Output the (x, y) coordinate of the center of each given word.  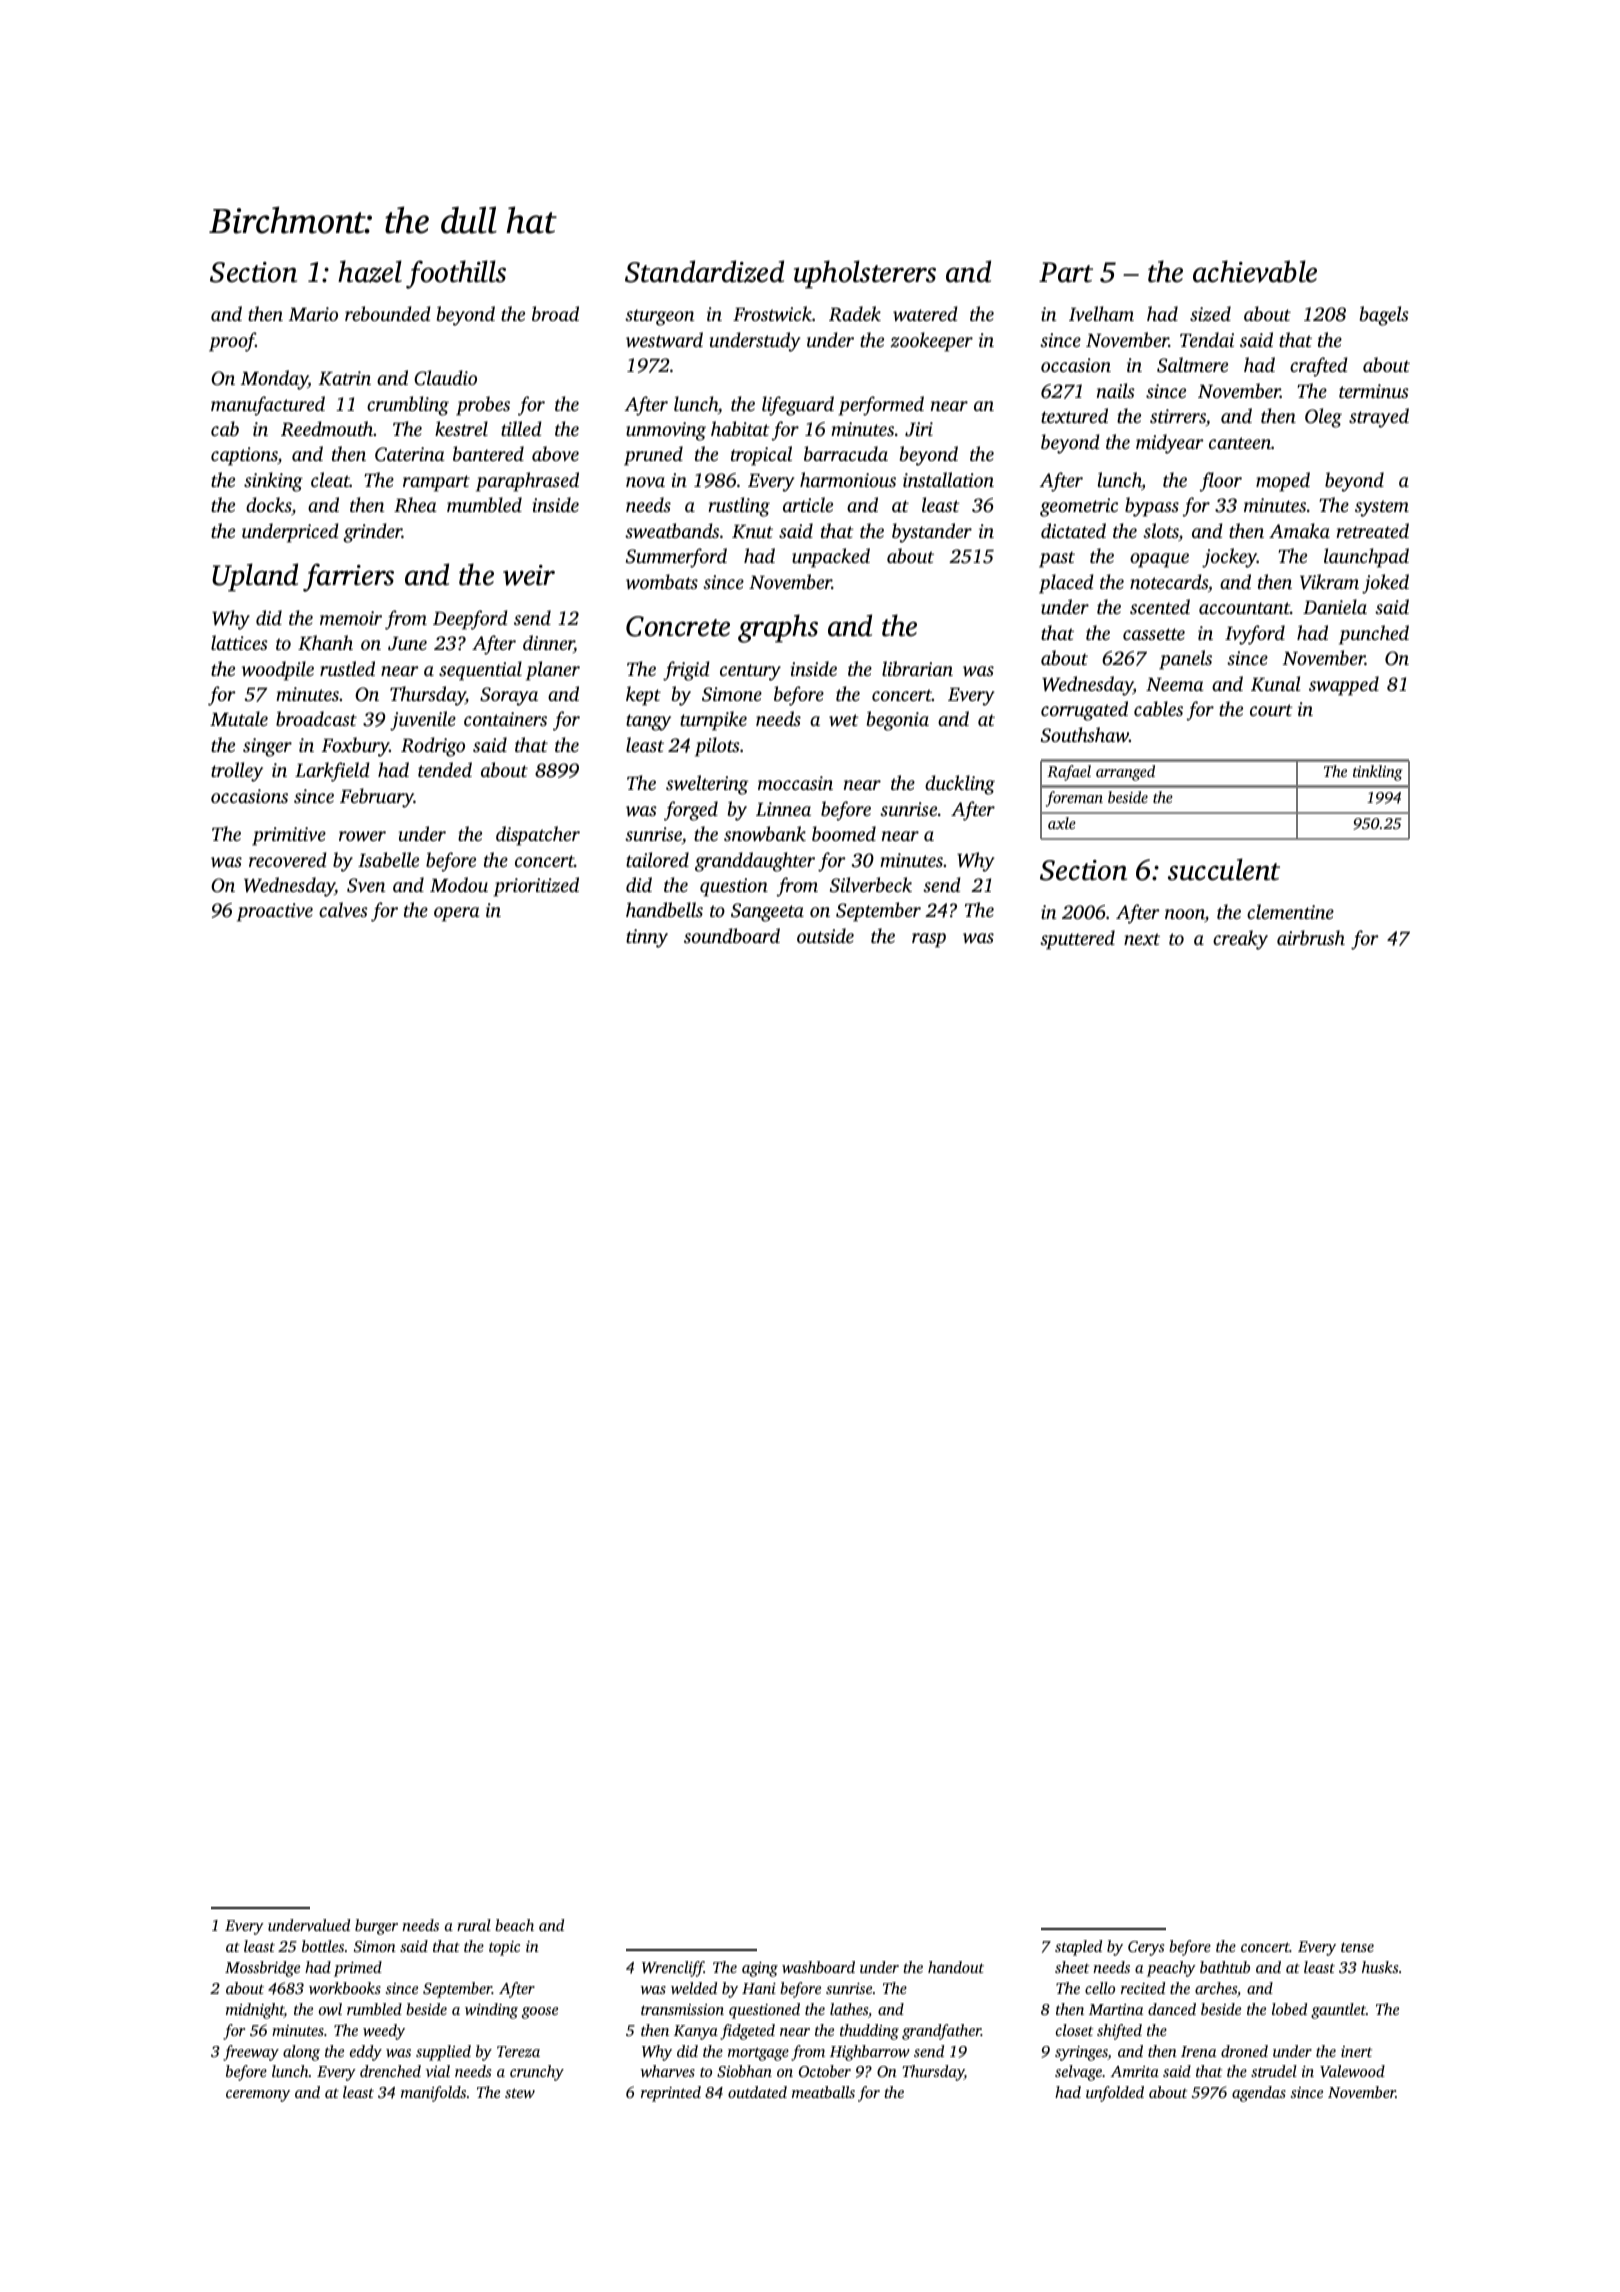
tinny (647, 938)
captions (244, 456)
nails (1116, 390)
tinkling (1377, 773)
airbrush (1311, 937)
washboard (818, 1967)
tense (1357, 1947)
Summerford (676, 558)
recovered (288, 859)
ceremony (258, 2096)
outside (825, 935)
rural (474, 1925)
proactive (275, 912)
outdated (757, 2092)
